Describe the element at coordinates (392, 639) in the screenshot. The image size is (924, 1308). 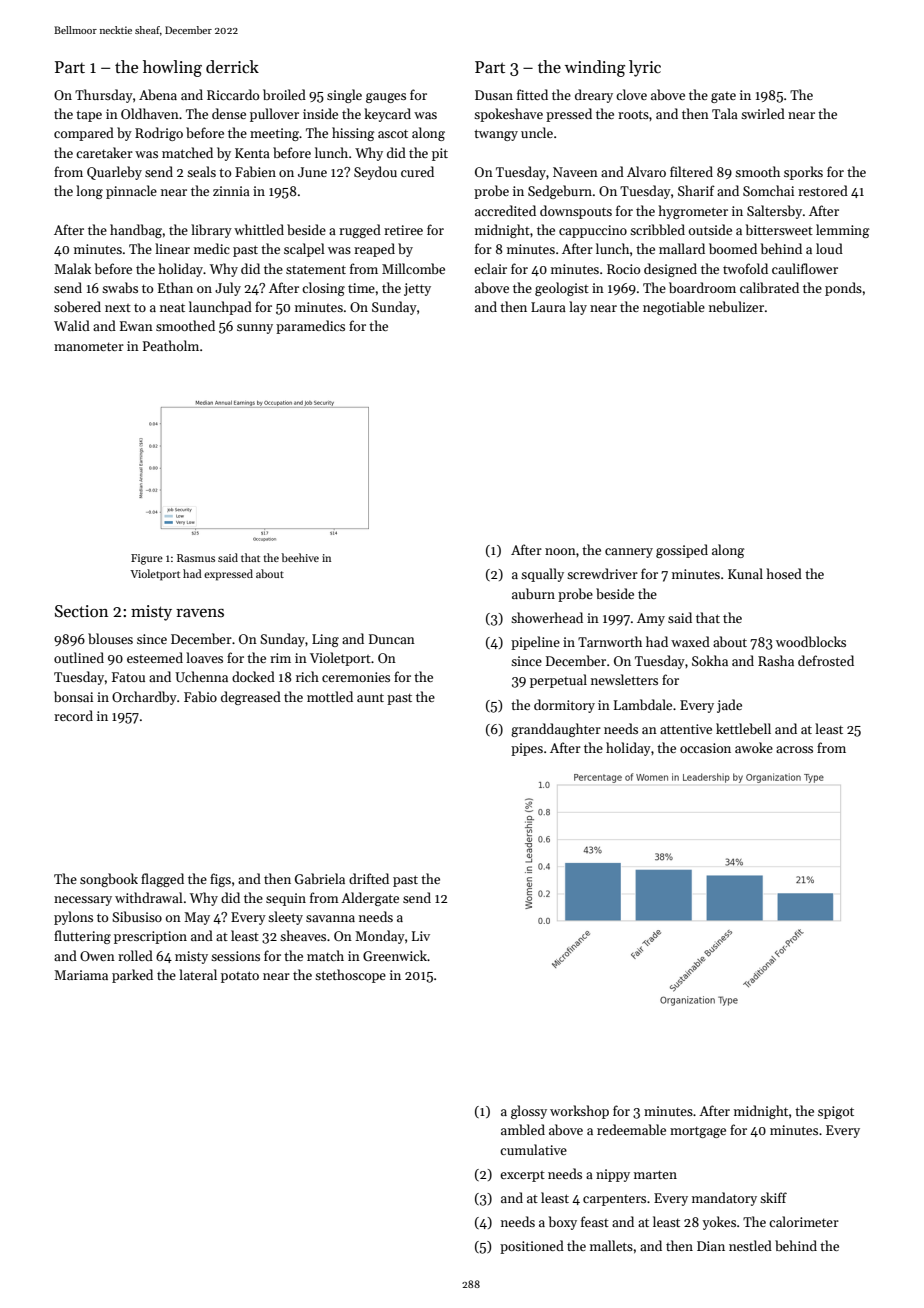
I see `Duncan` at that location.
